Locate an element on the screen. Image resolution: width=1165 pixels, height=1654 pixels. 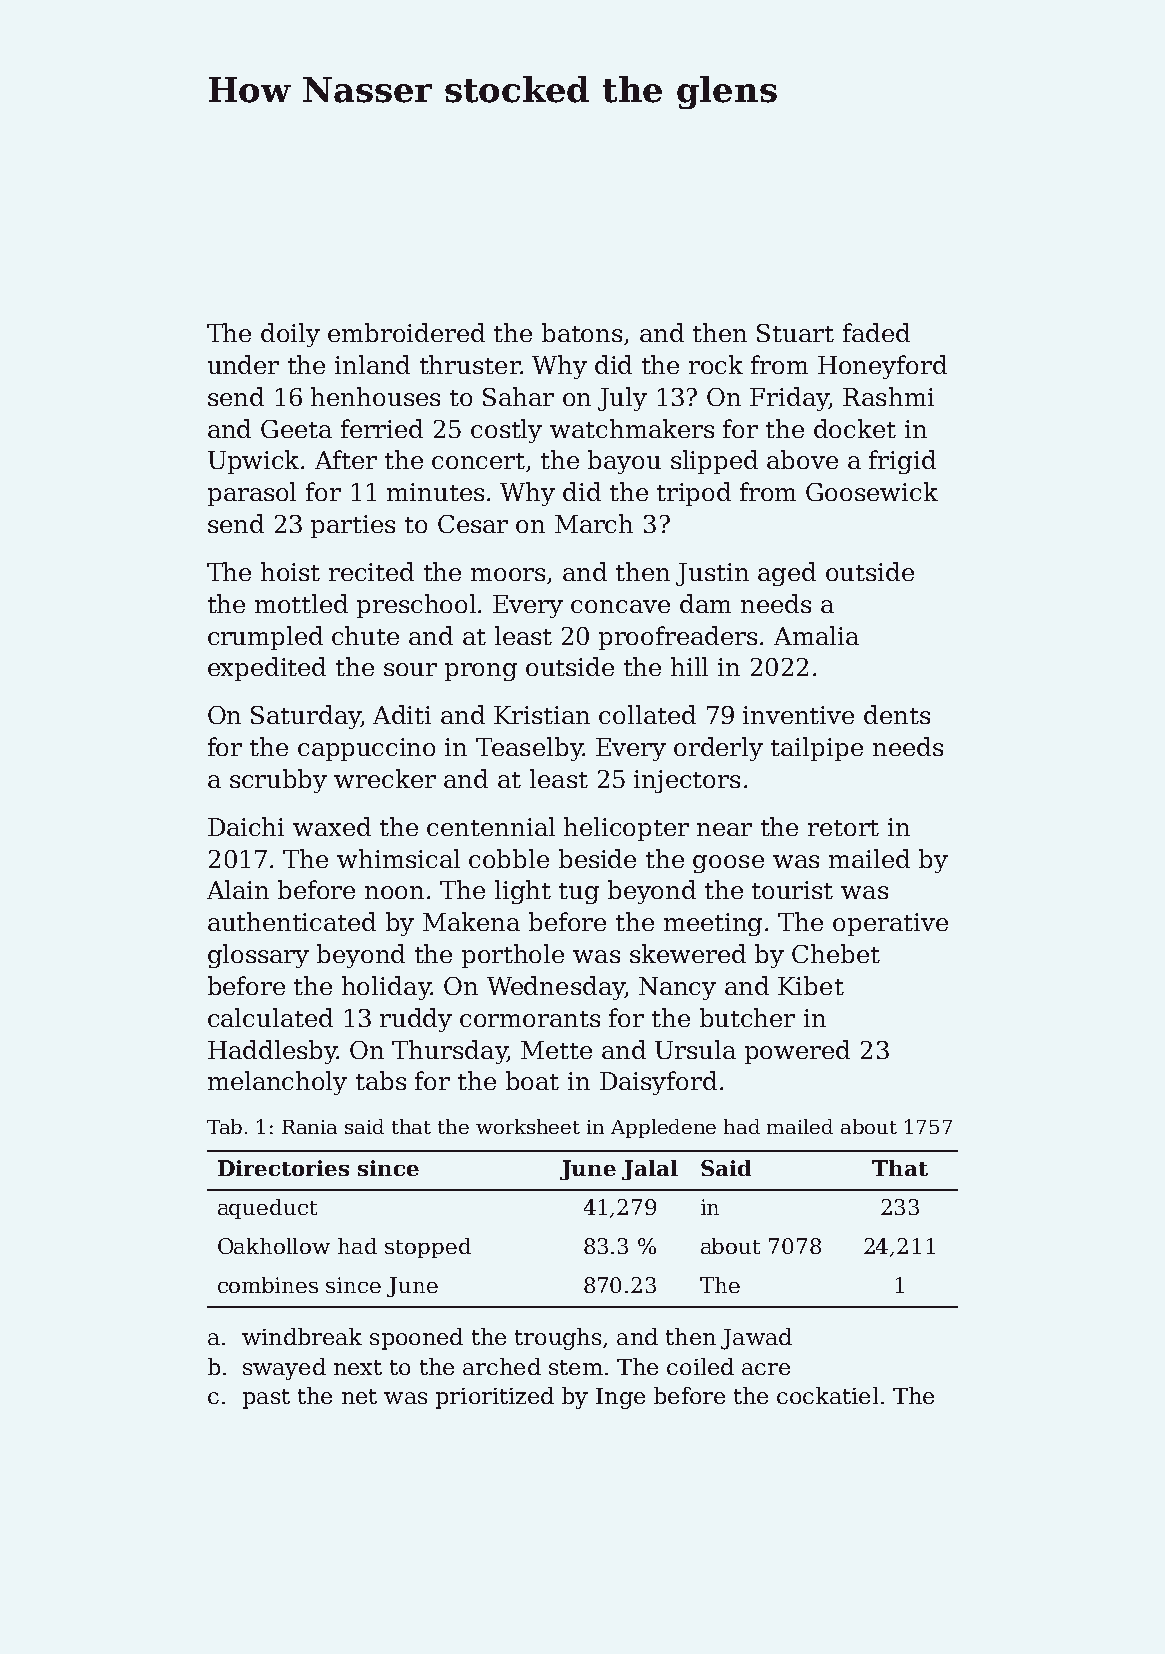
stem is located at coordinates (576, 1367).
